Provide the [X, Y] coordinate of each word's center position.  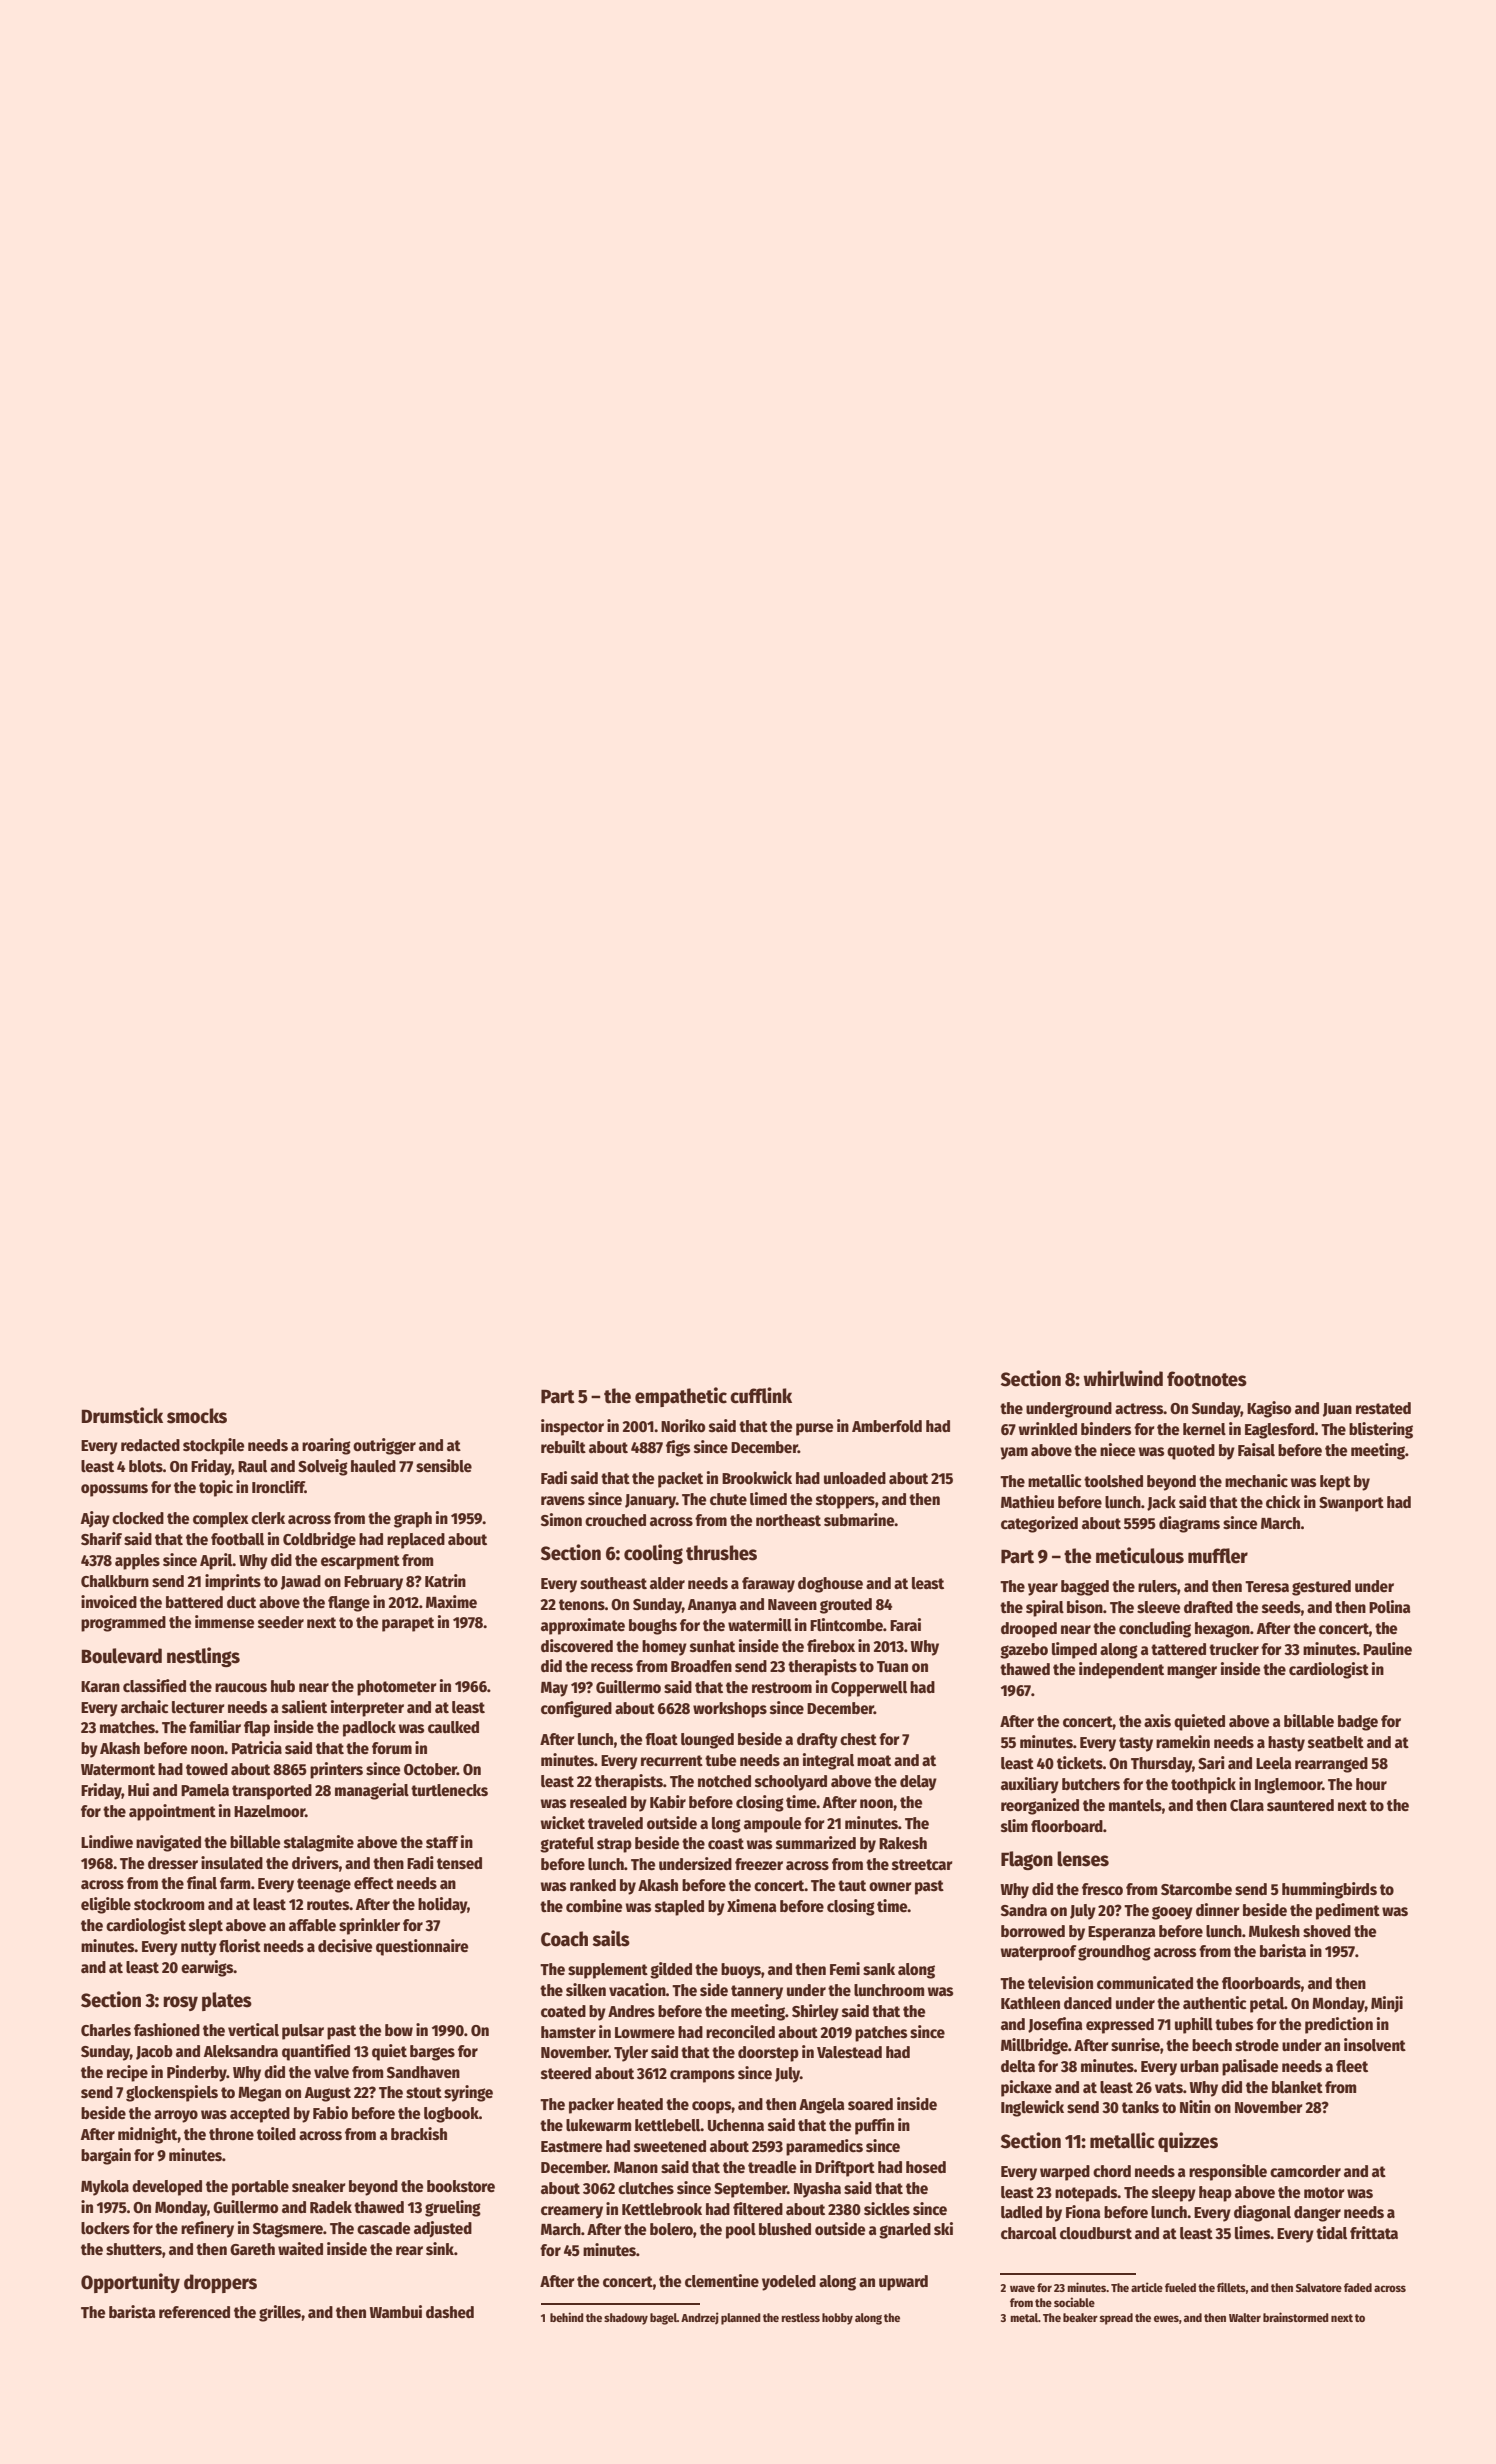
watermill [760, 1625]
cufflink [761, 1395]
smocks [197, 1416]
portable [260, 2188]
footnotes [1207, 1379]
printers [336, 1770]
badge [1358, 1723]
